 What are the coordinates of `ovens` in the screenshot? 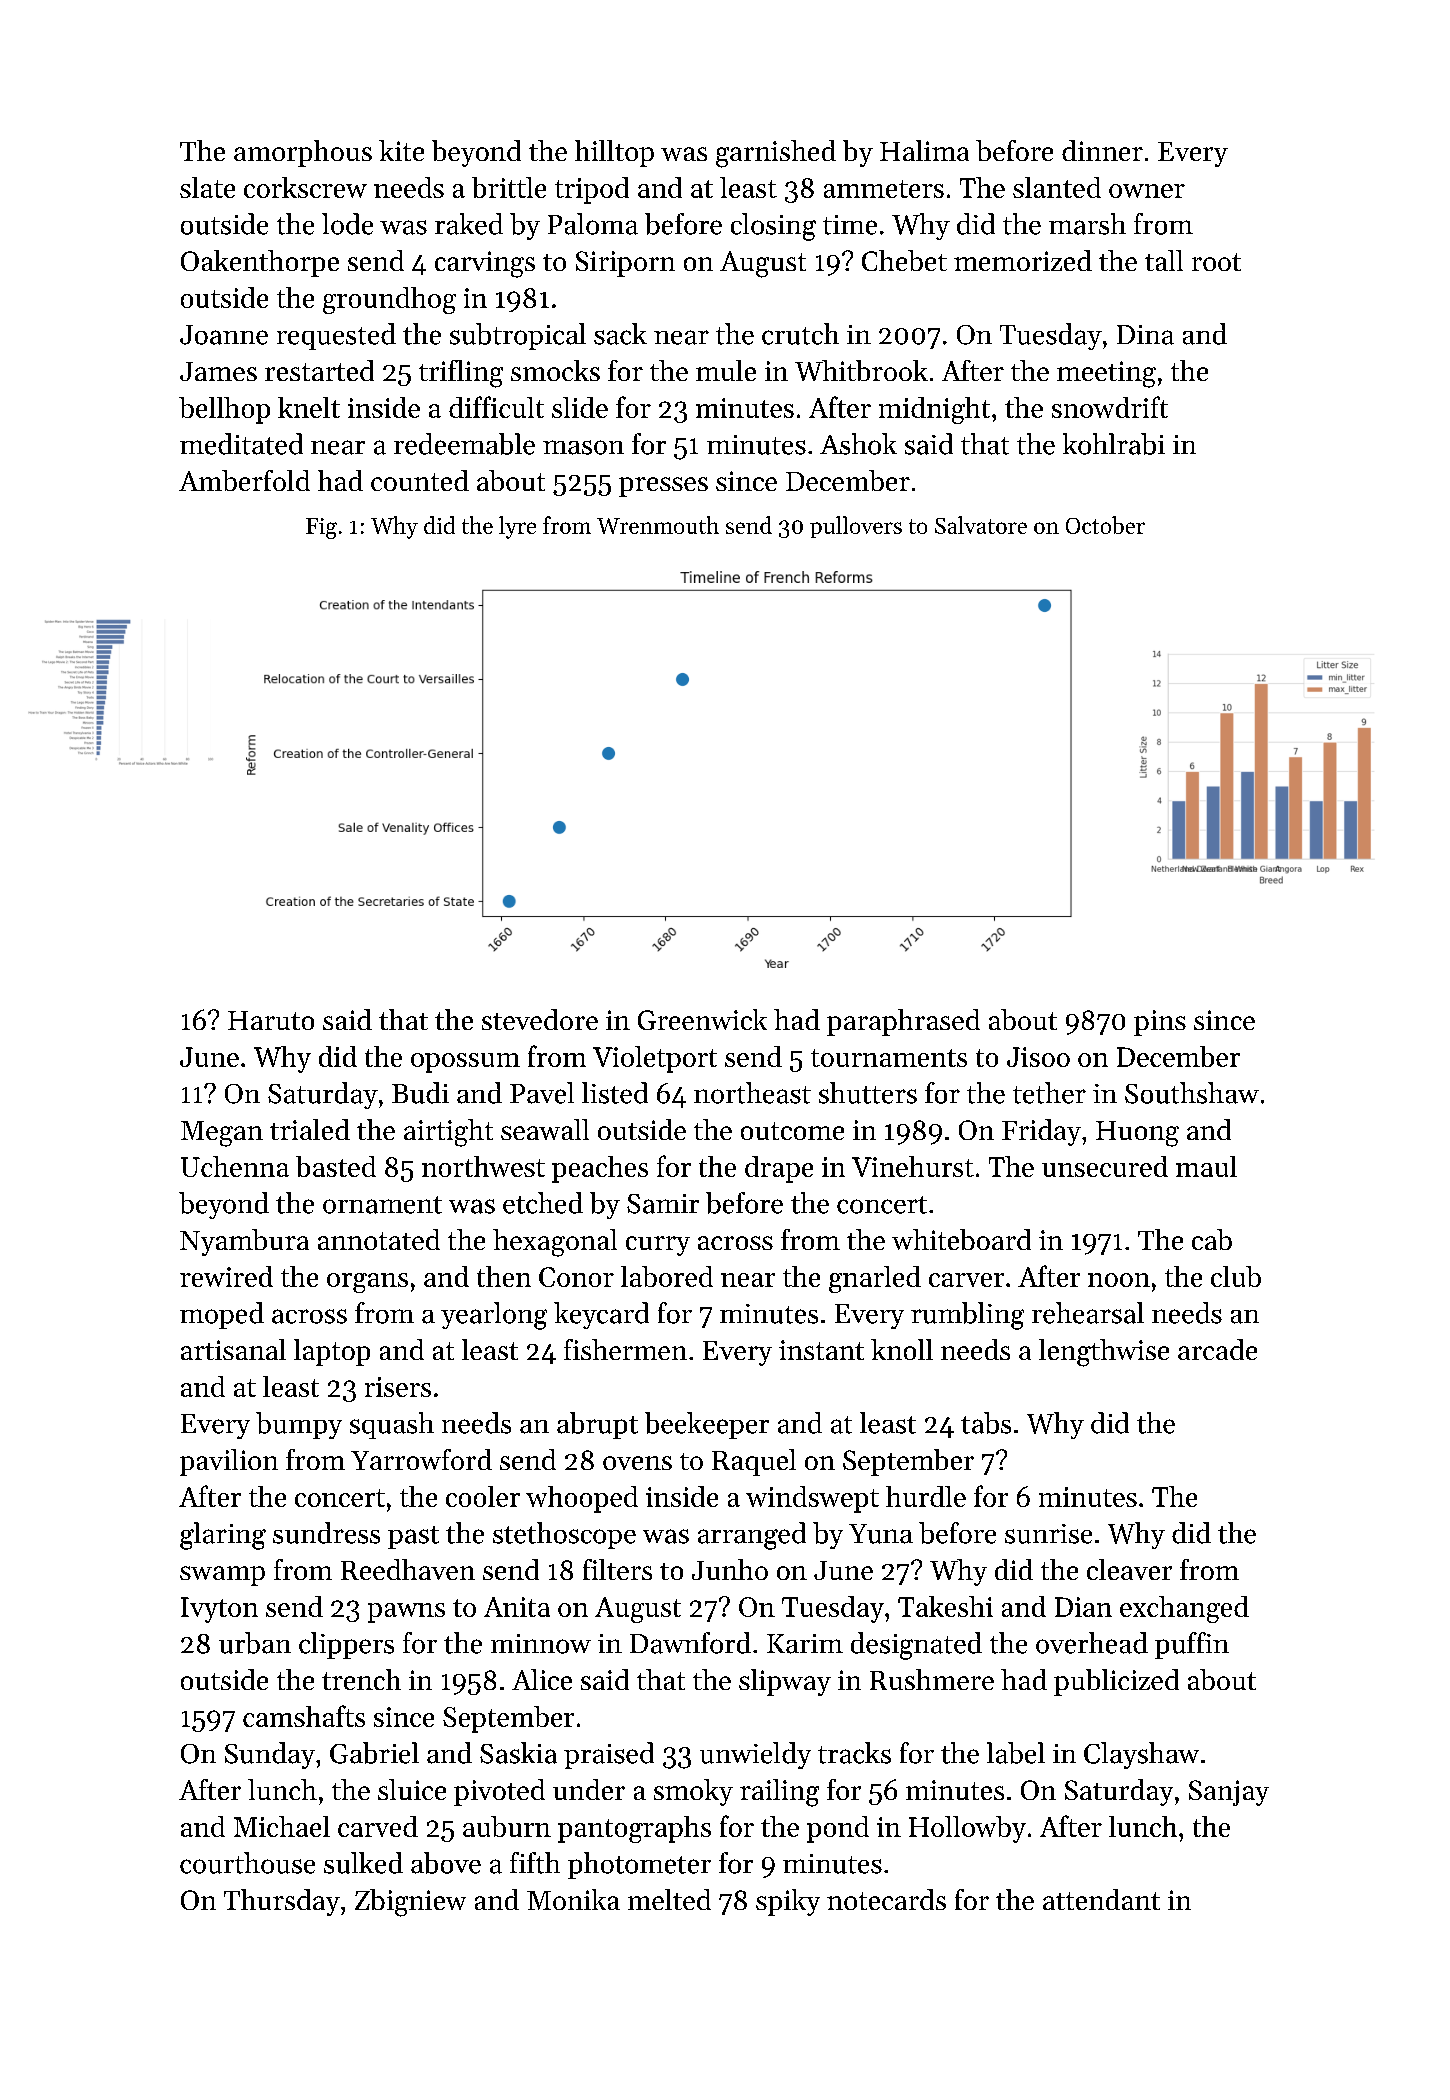 It's located at (637, 1463).
